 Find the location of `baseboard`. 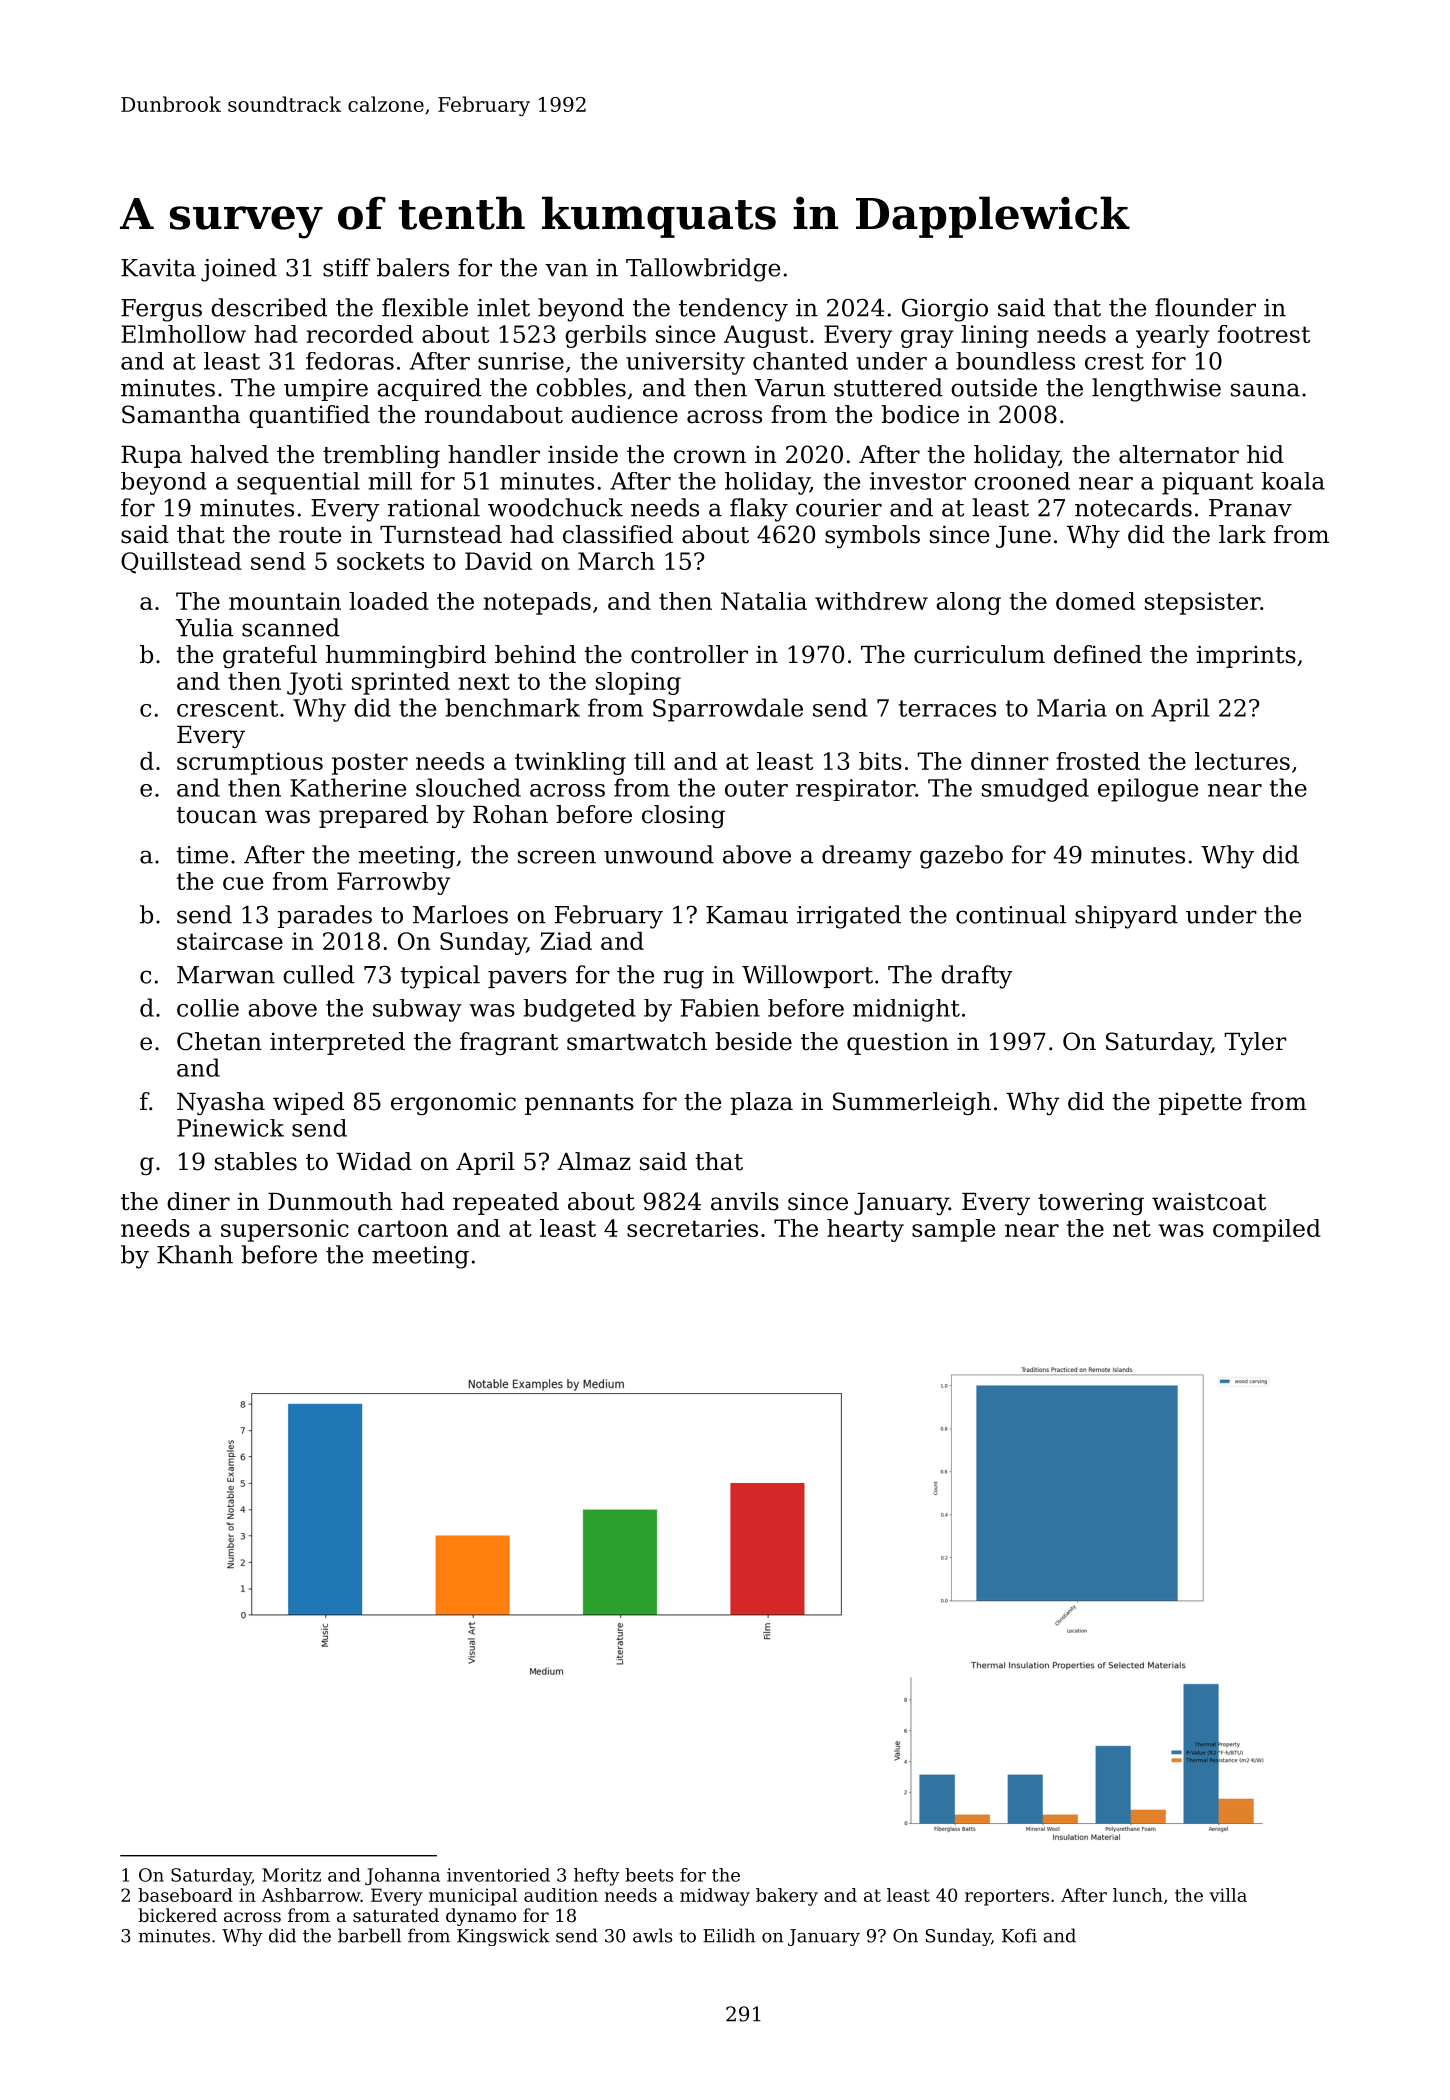

baseboard is located at coordinates (185, 1895).
